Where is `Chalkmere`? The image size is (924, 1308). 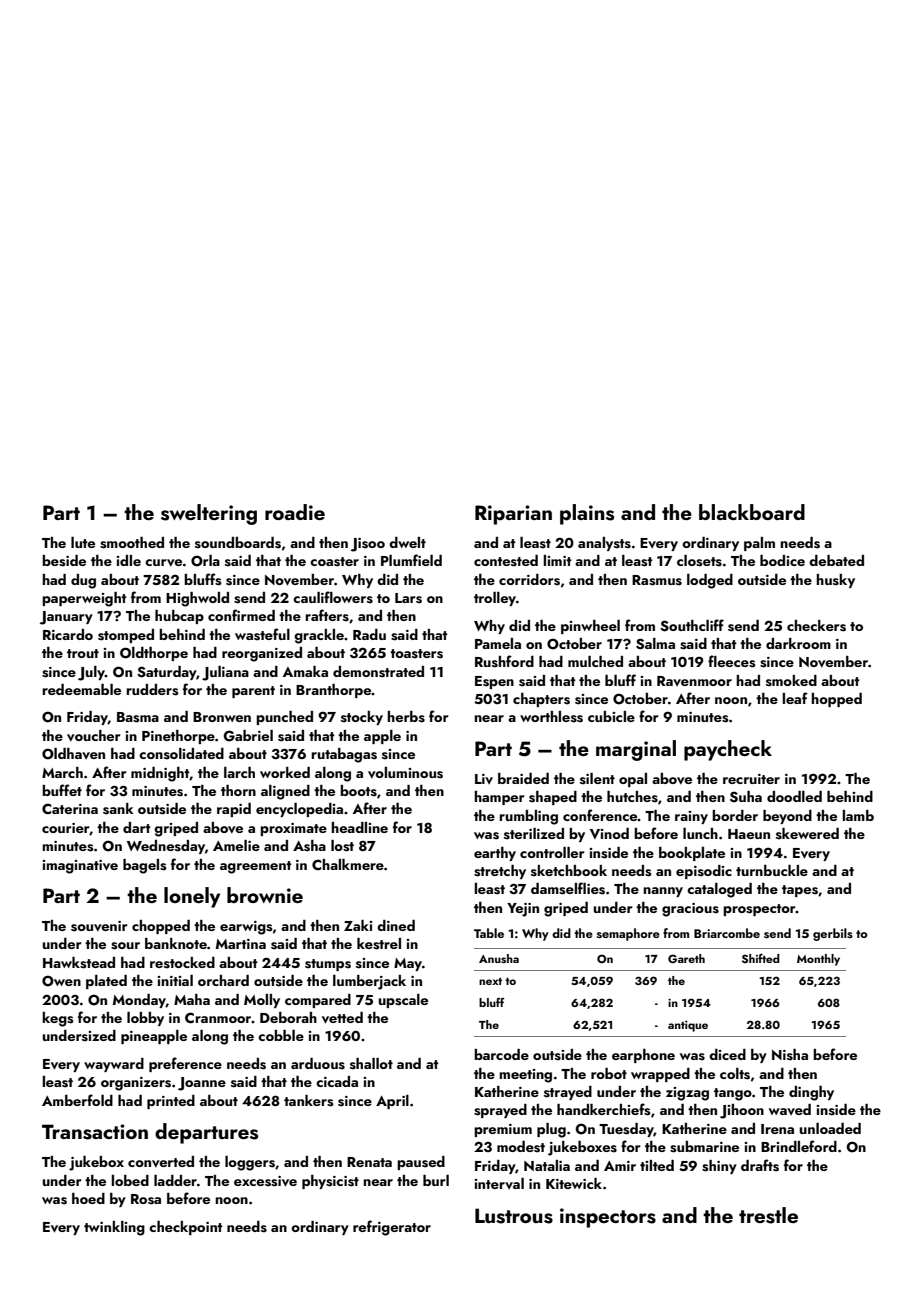
Chalkmere is located at coordinates (348, 864).
